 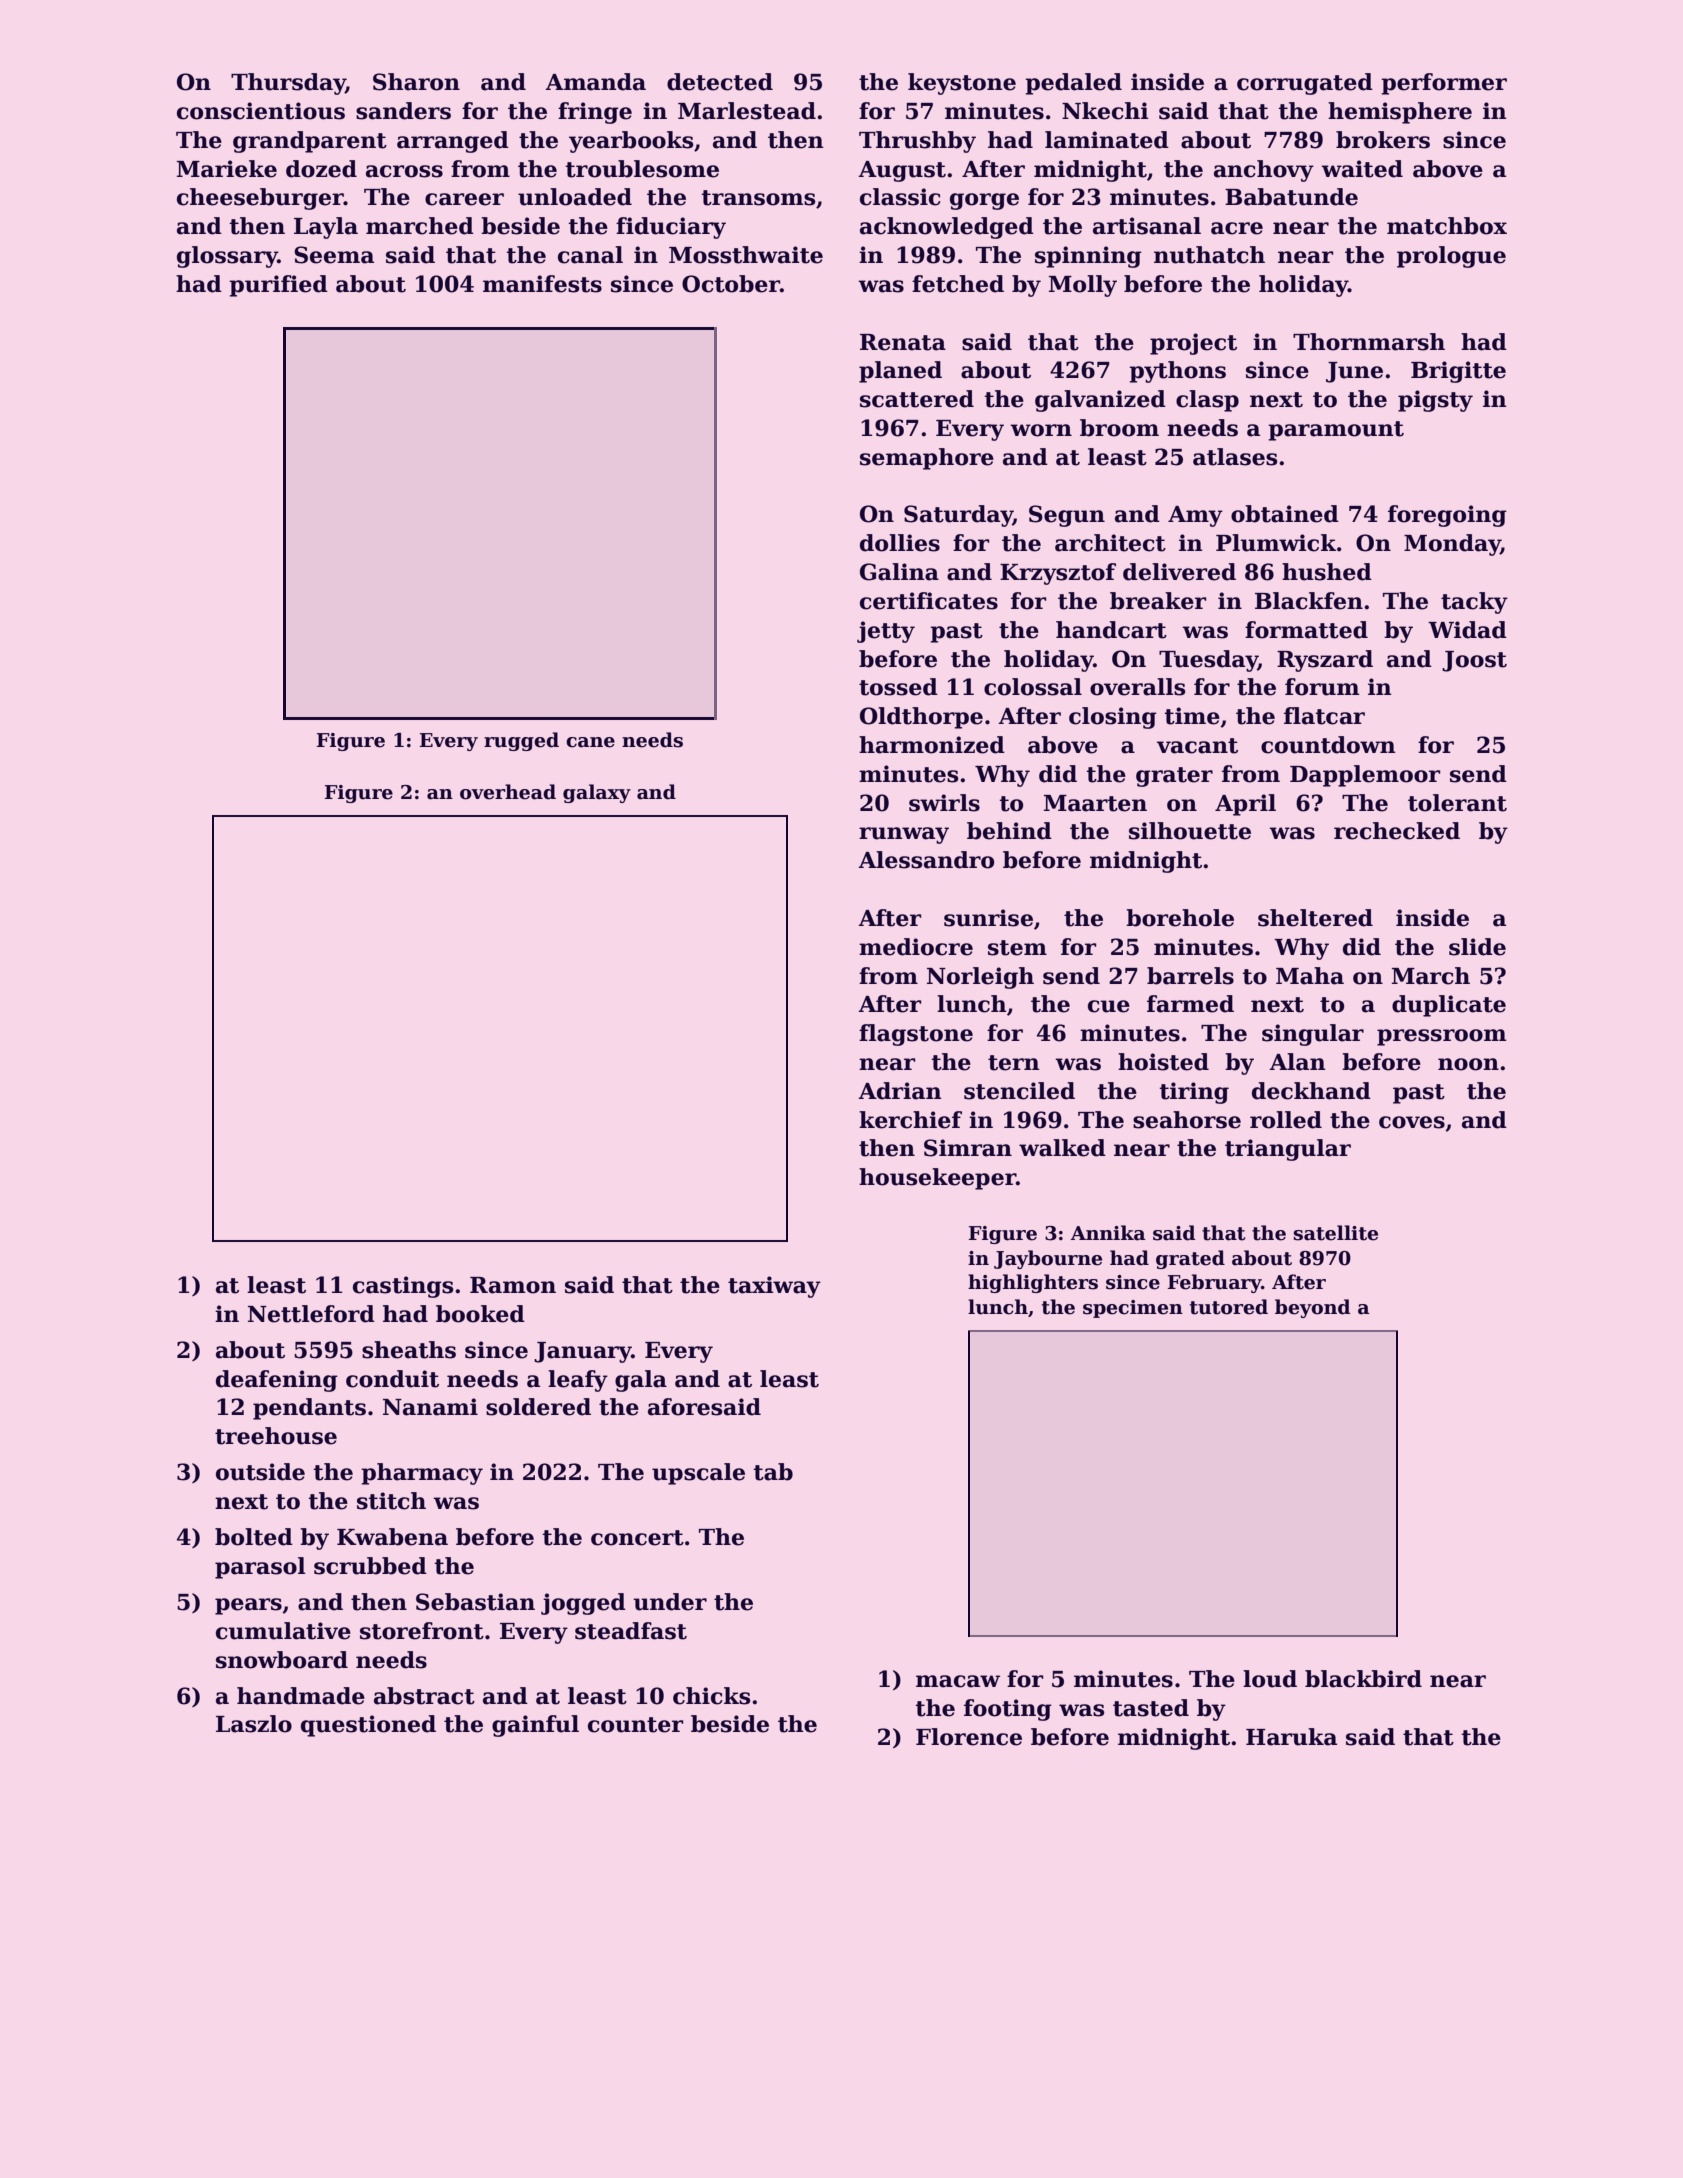 I want to click on canal, so click(x=590, y=255).
